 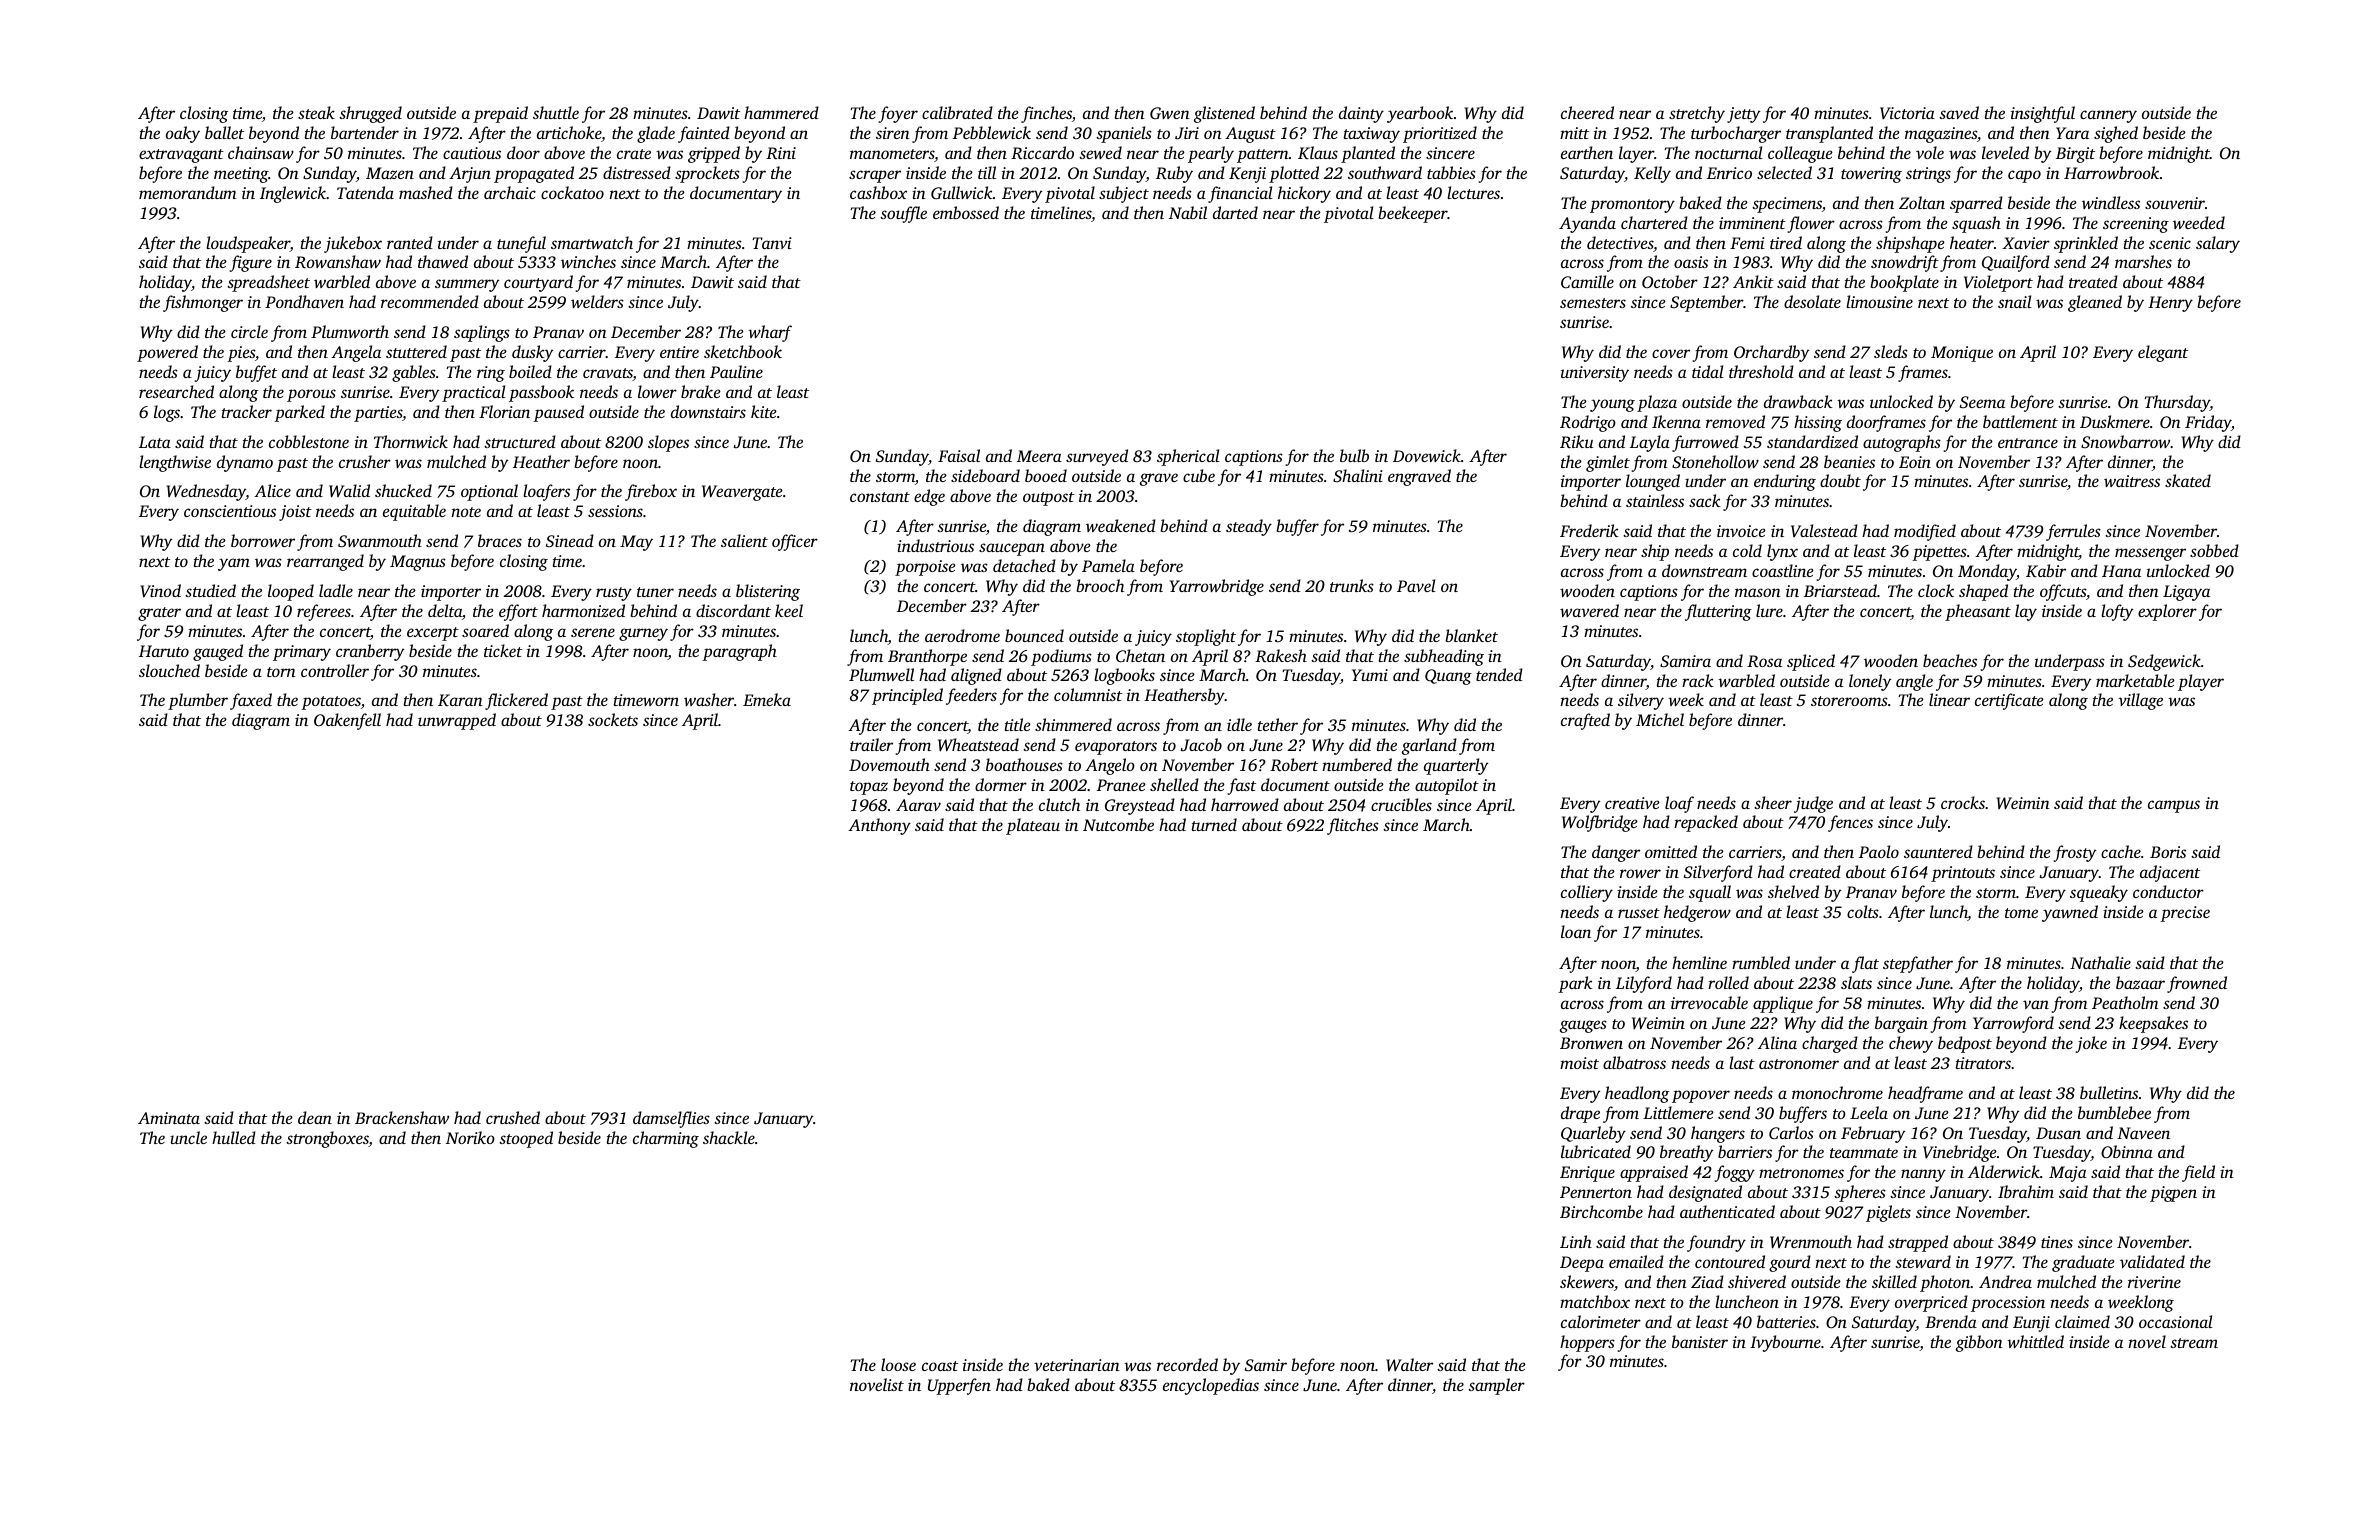 I want to click on imminent, so click(x=1752, y=223).
